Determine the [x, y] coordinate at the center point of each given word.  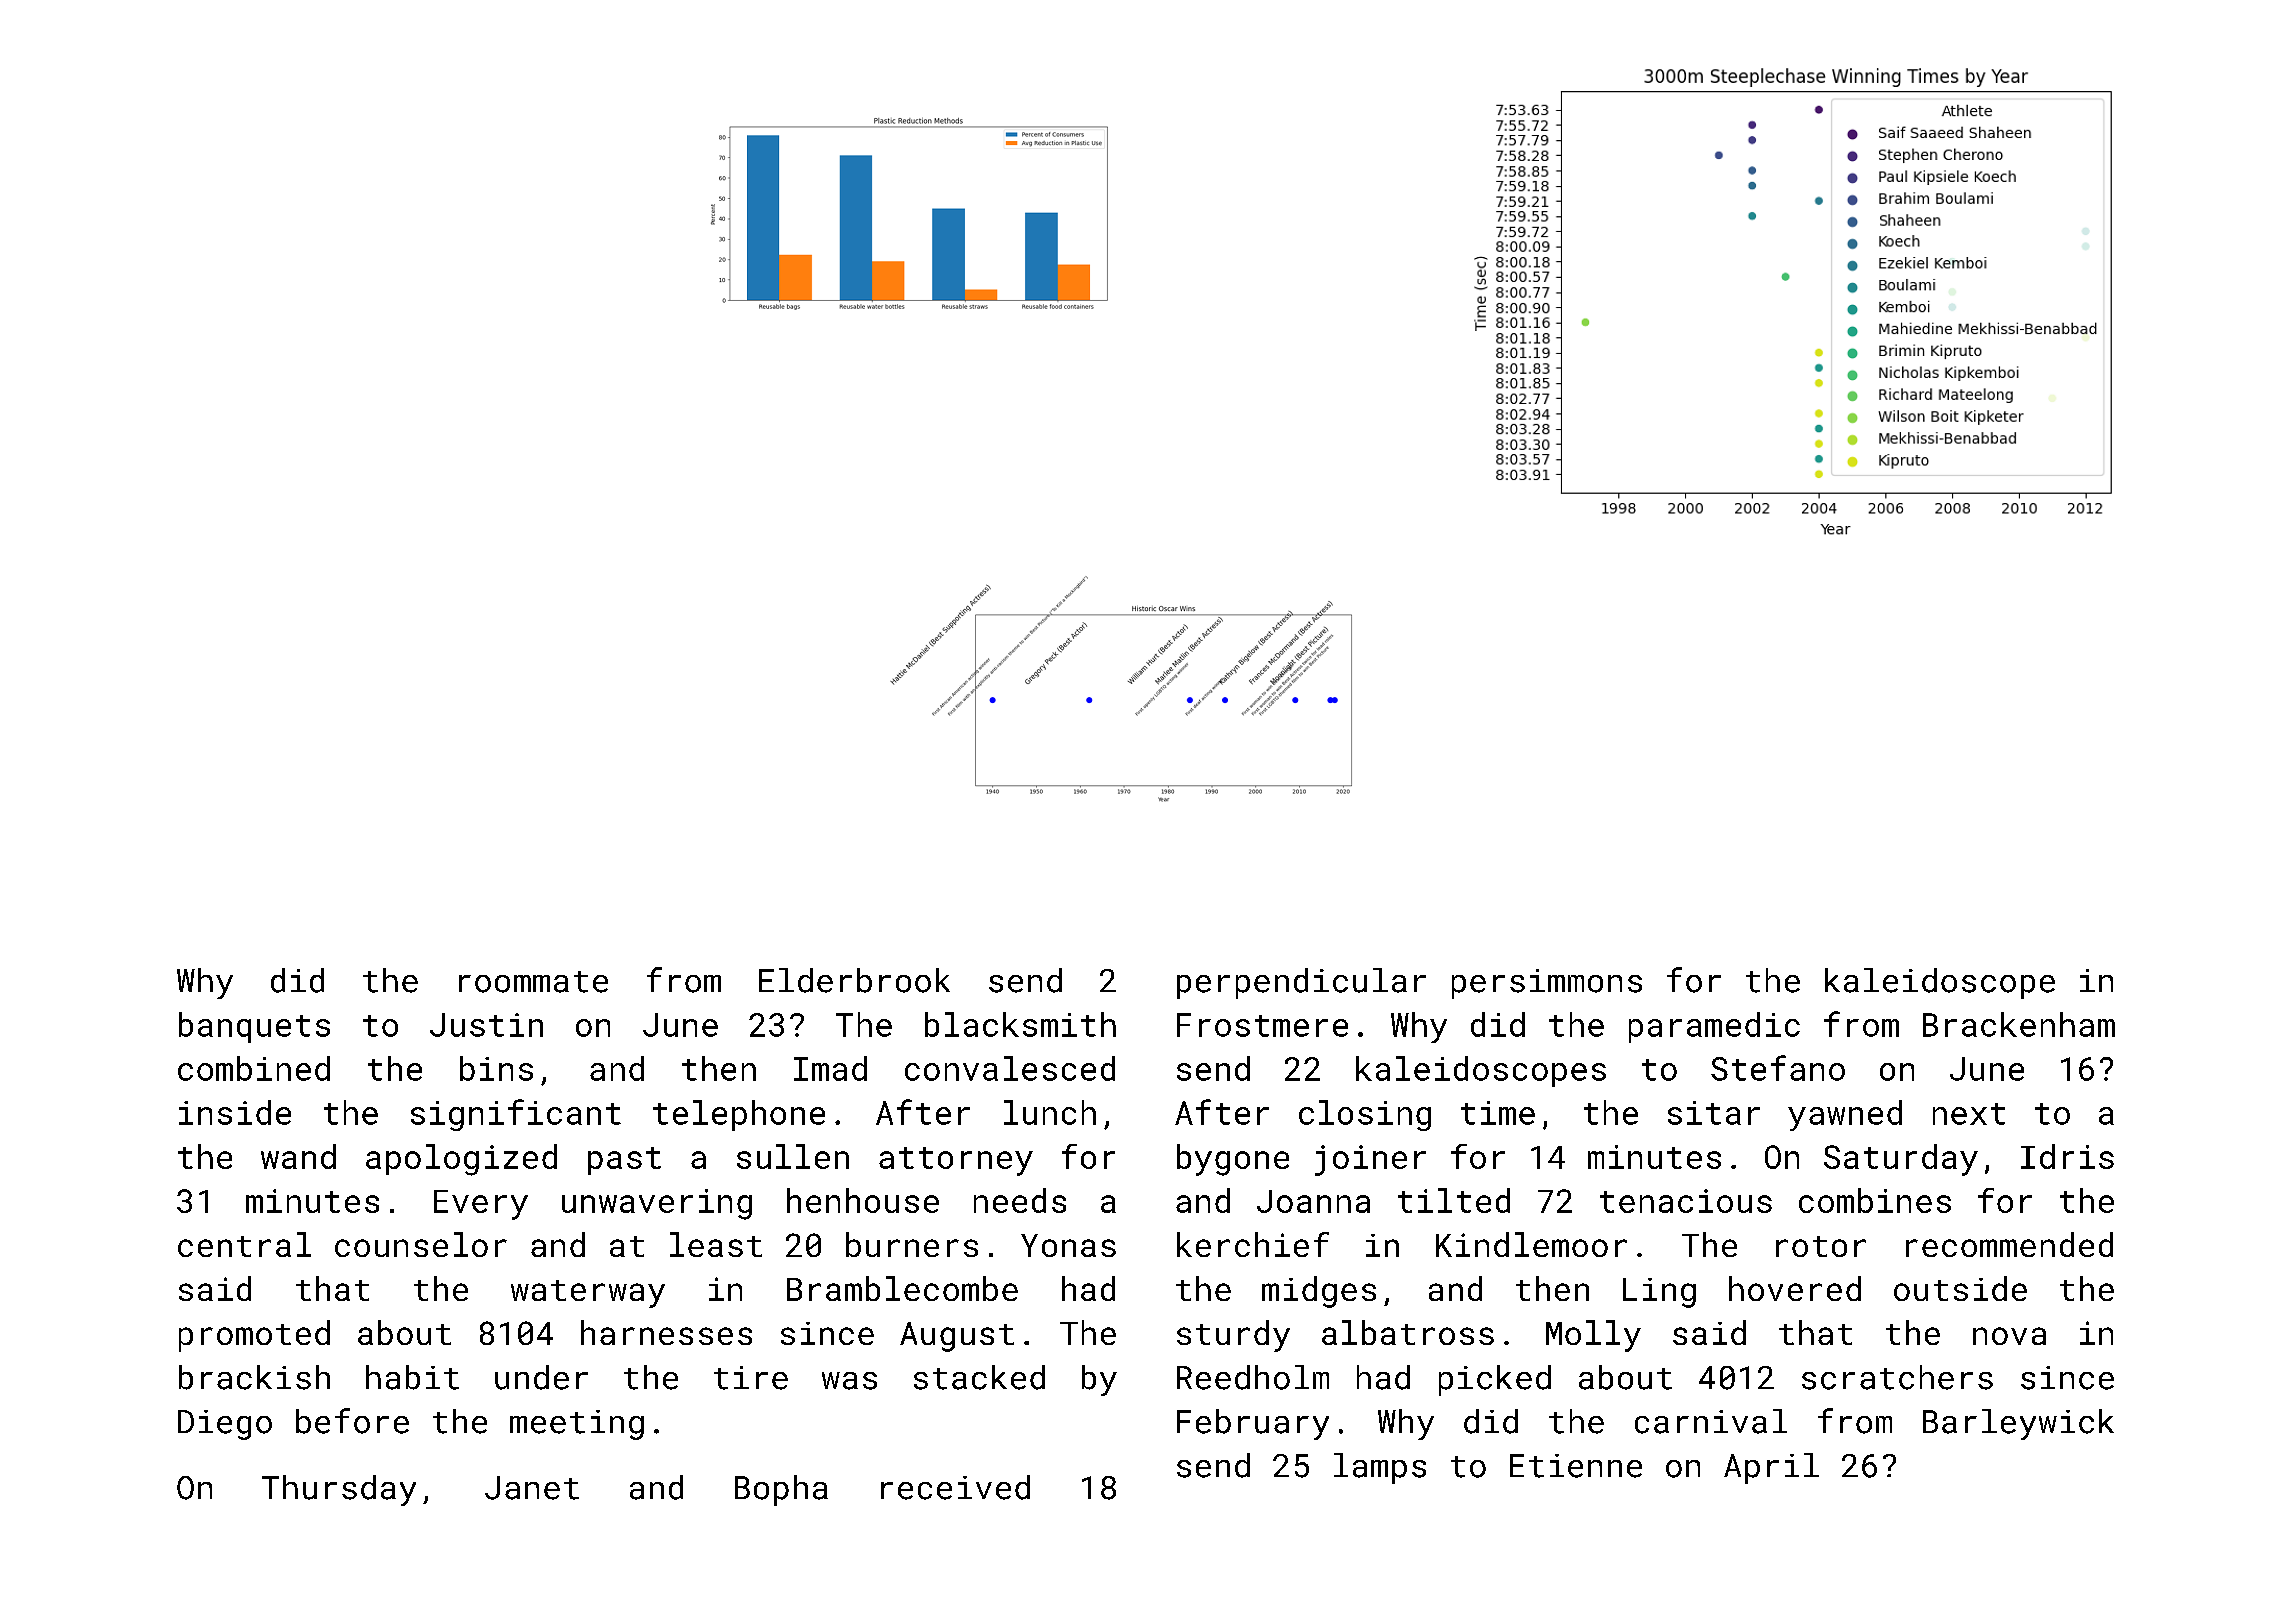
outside [1960, 1288]
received [955, 1487]
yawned [1845, 1115]
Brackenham [2019, 1024]
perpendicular [1301, 983]
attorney [956, 1161]
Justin [486, 1025]
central [244, 1244]
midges [1319, 1292]
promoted [254, 1336]
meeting [577, 1425]
